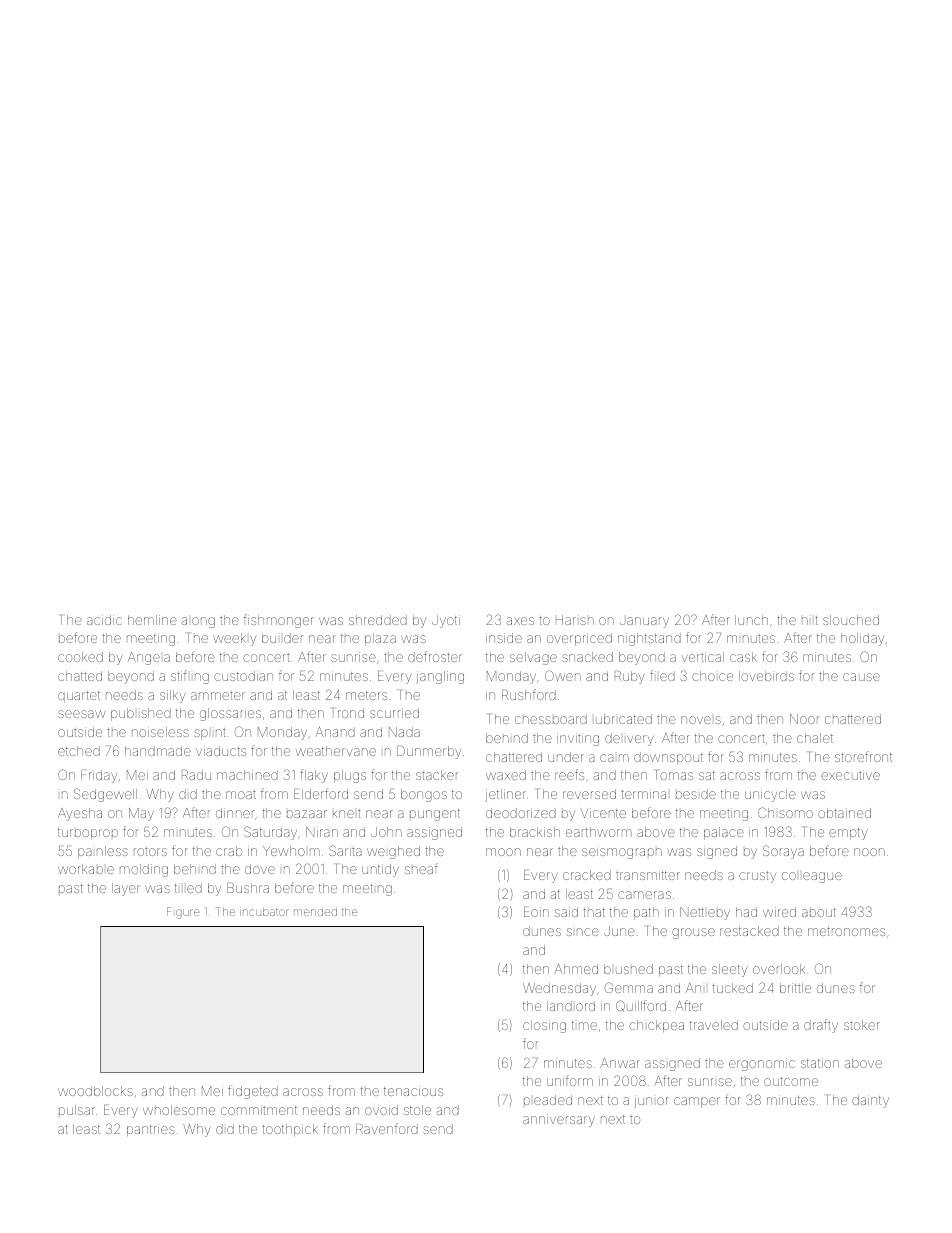  Describe the element at coordinates (536, 912) in the image. I see `Eoin` at that location.
